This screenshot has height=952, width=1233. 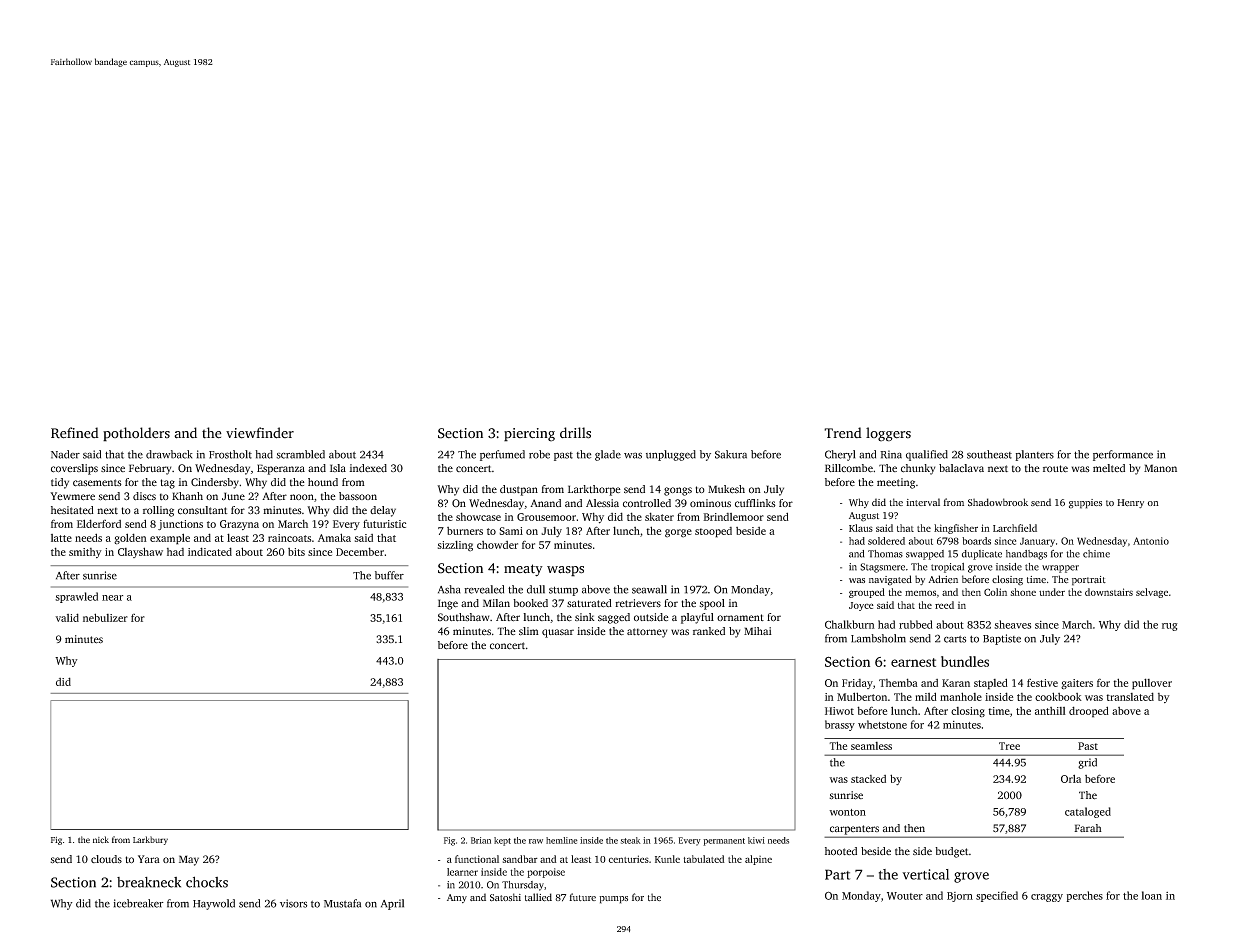 What do you see at coordinates (562, 840) in the screenshot?
I see `hemline` at bounding box center [562, 840].
